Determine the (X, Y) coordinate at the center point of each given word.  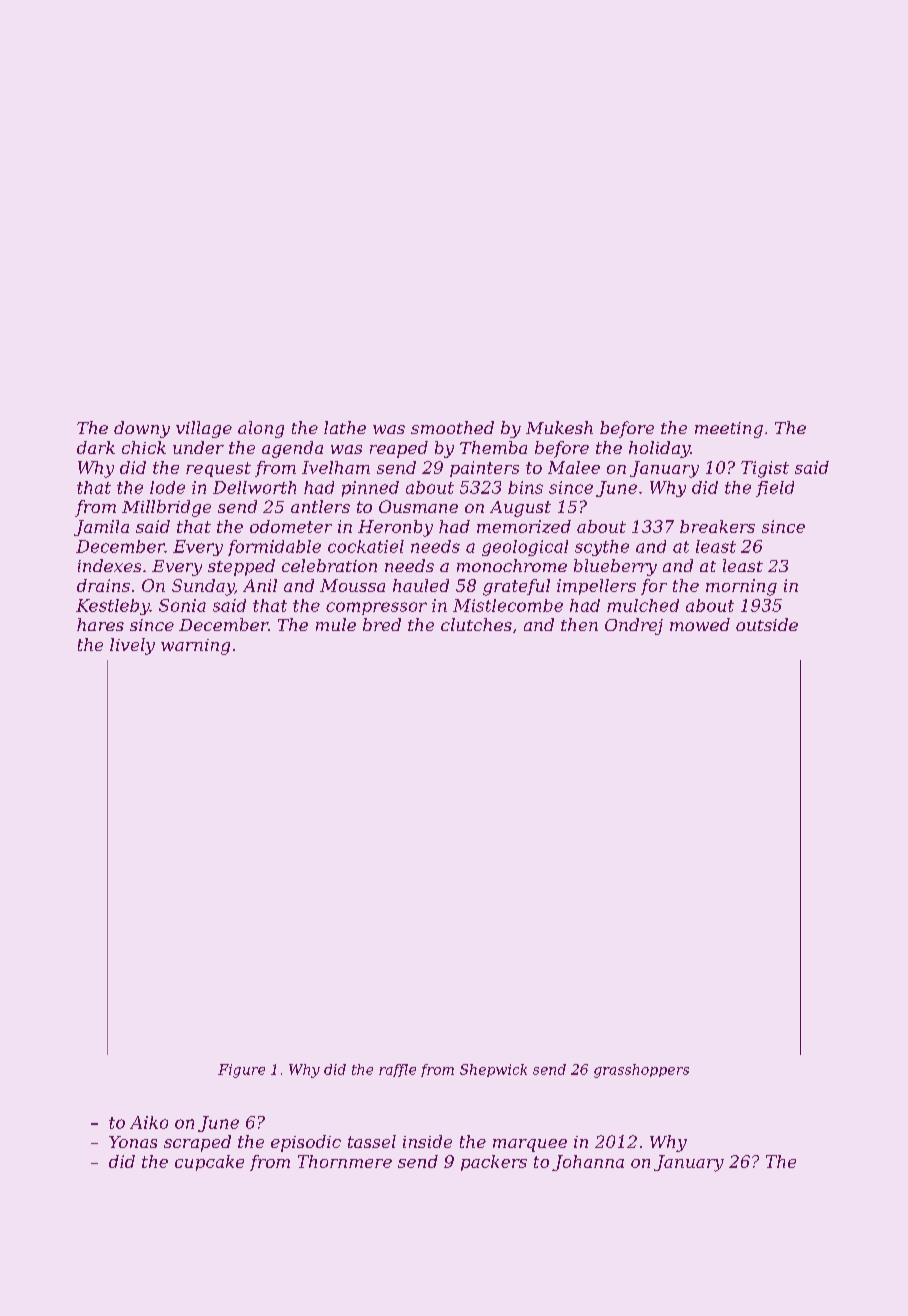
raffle (397, 1070)
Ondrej (634, 626)
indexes (109, 565)
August (520, 509)
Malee (574, 467)
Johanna (588, 1163)
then (579, 624)
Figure (241, 1071)
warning (195, 647)
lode (167, 487)
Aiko (149, 1122)
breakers (717, 526)
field (775, 489)
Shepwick (493, 1070)
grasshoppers (641, 1071)
